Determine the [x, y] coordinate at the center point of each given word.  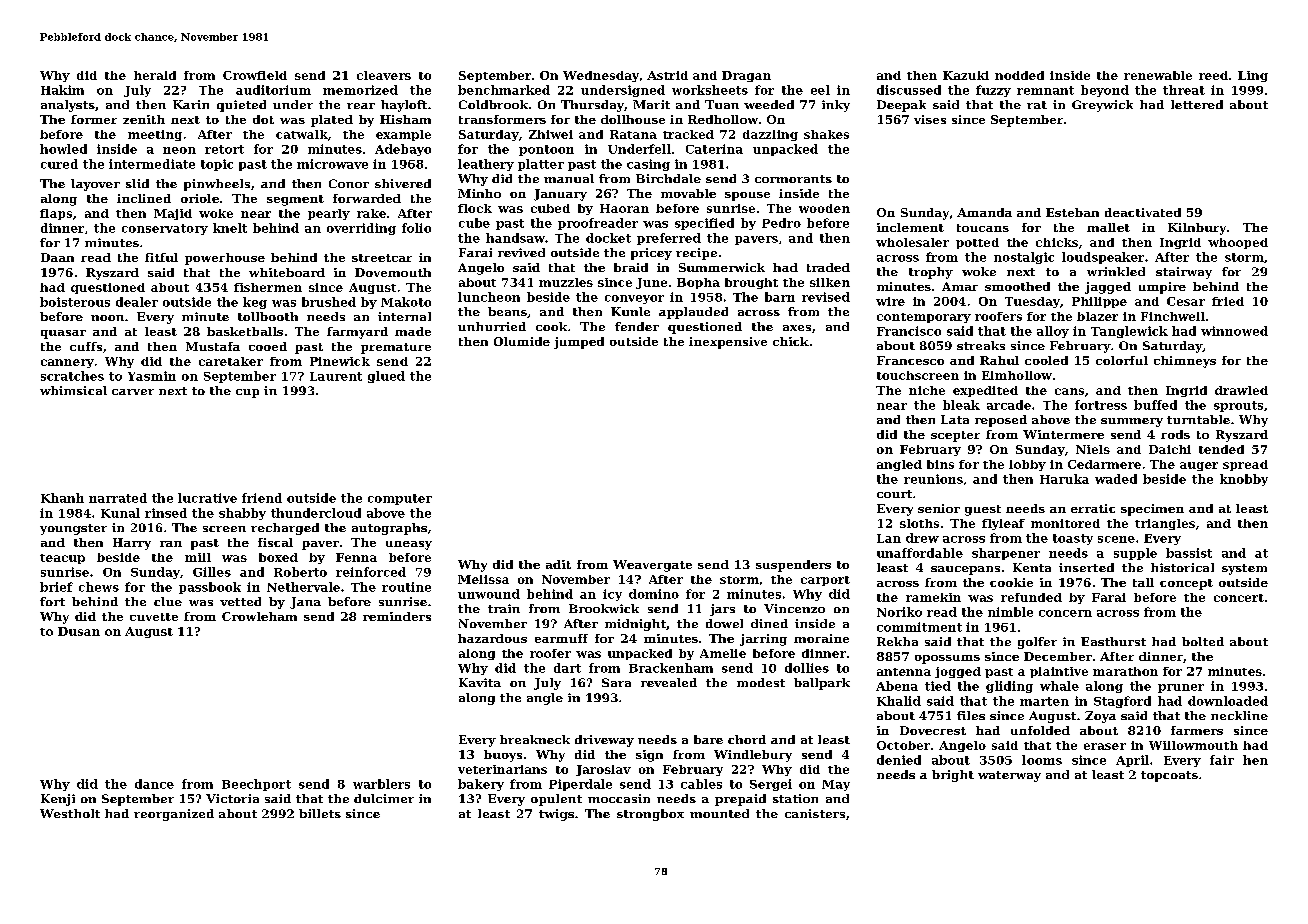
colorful [1122, 360]
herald [155, 75]
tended [1221, 449]
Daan [57, 257]
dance [154, 784]
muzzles [566, 282]
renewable [1158, 75]
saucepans [965, 570]
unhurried [492, 326]
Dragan [746, 76]
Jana [305, 603]
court [894, 494]
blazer [1097, 316]
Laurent [336, 376]
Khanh [62, 498]
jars [722, 610]
